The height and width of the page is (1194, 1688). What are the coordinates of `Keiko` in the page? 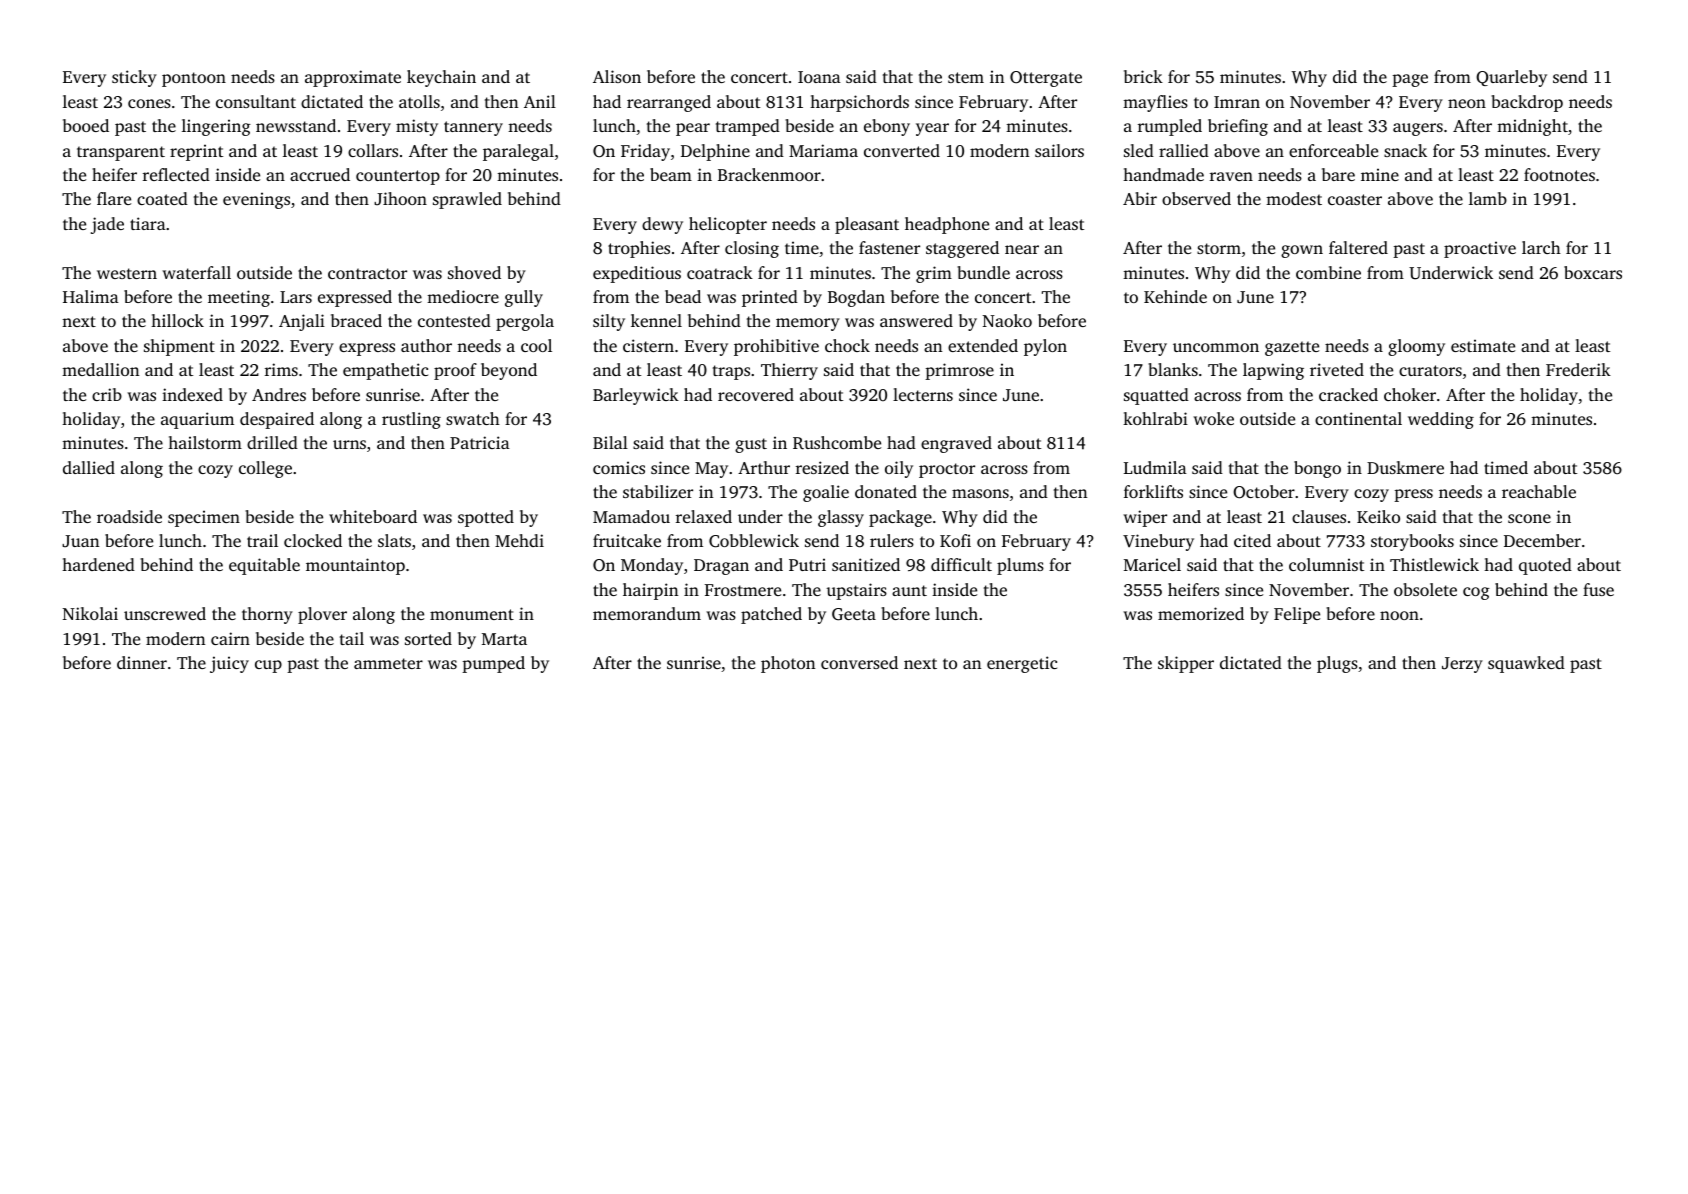 It's located at (1378, 516).
